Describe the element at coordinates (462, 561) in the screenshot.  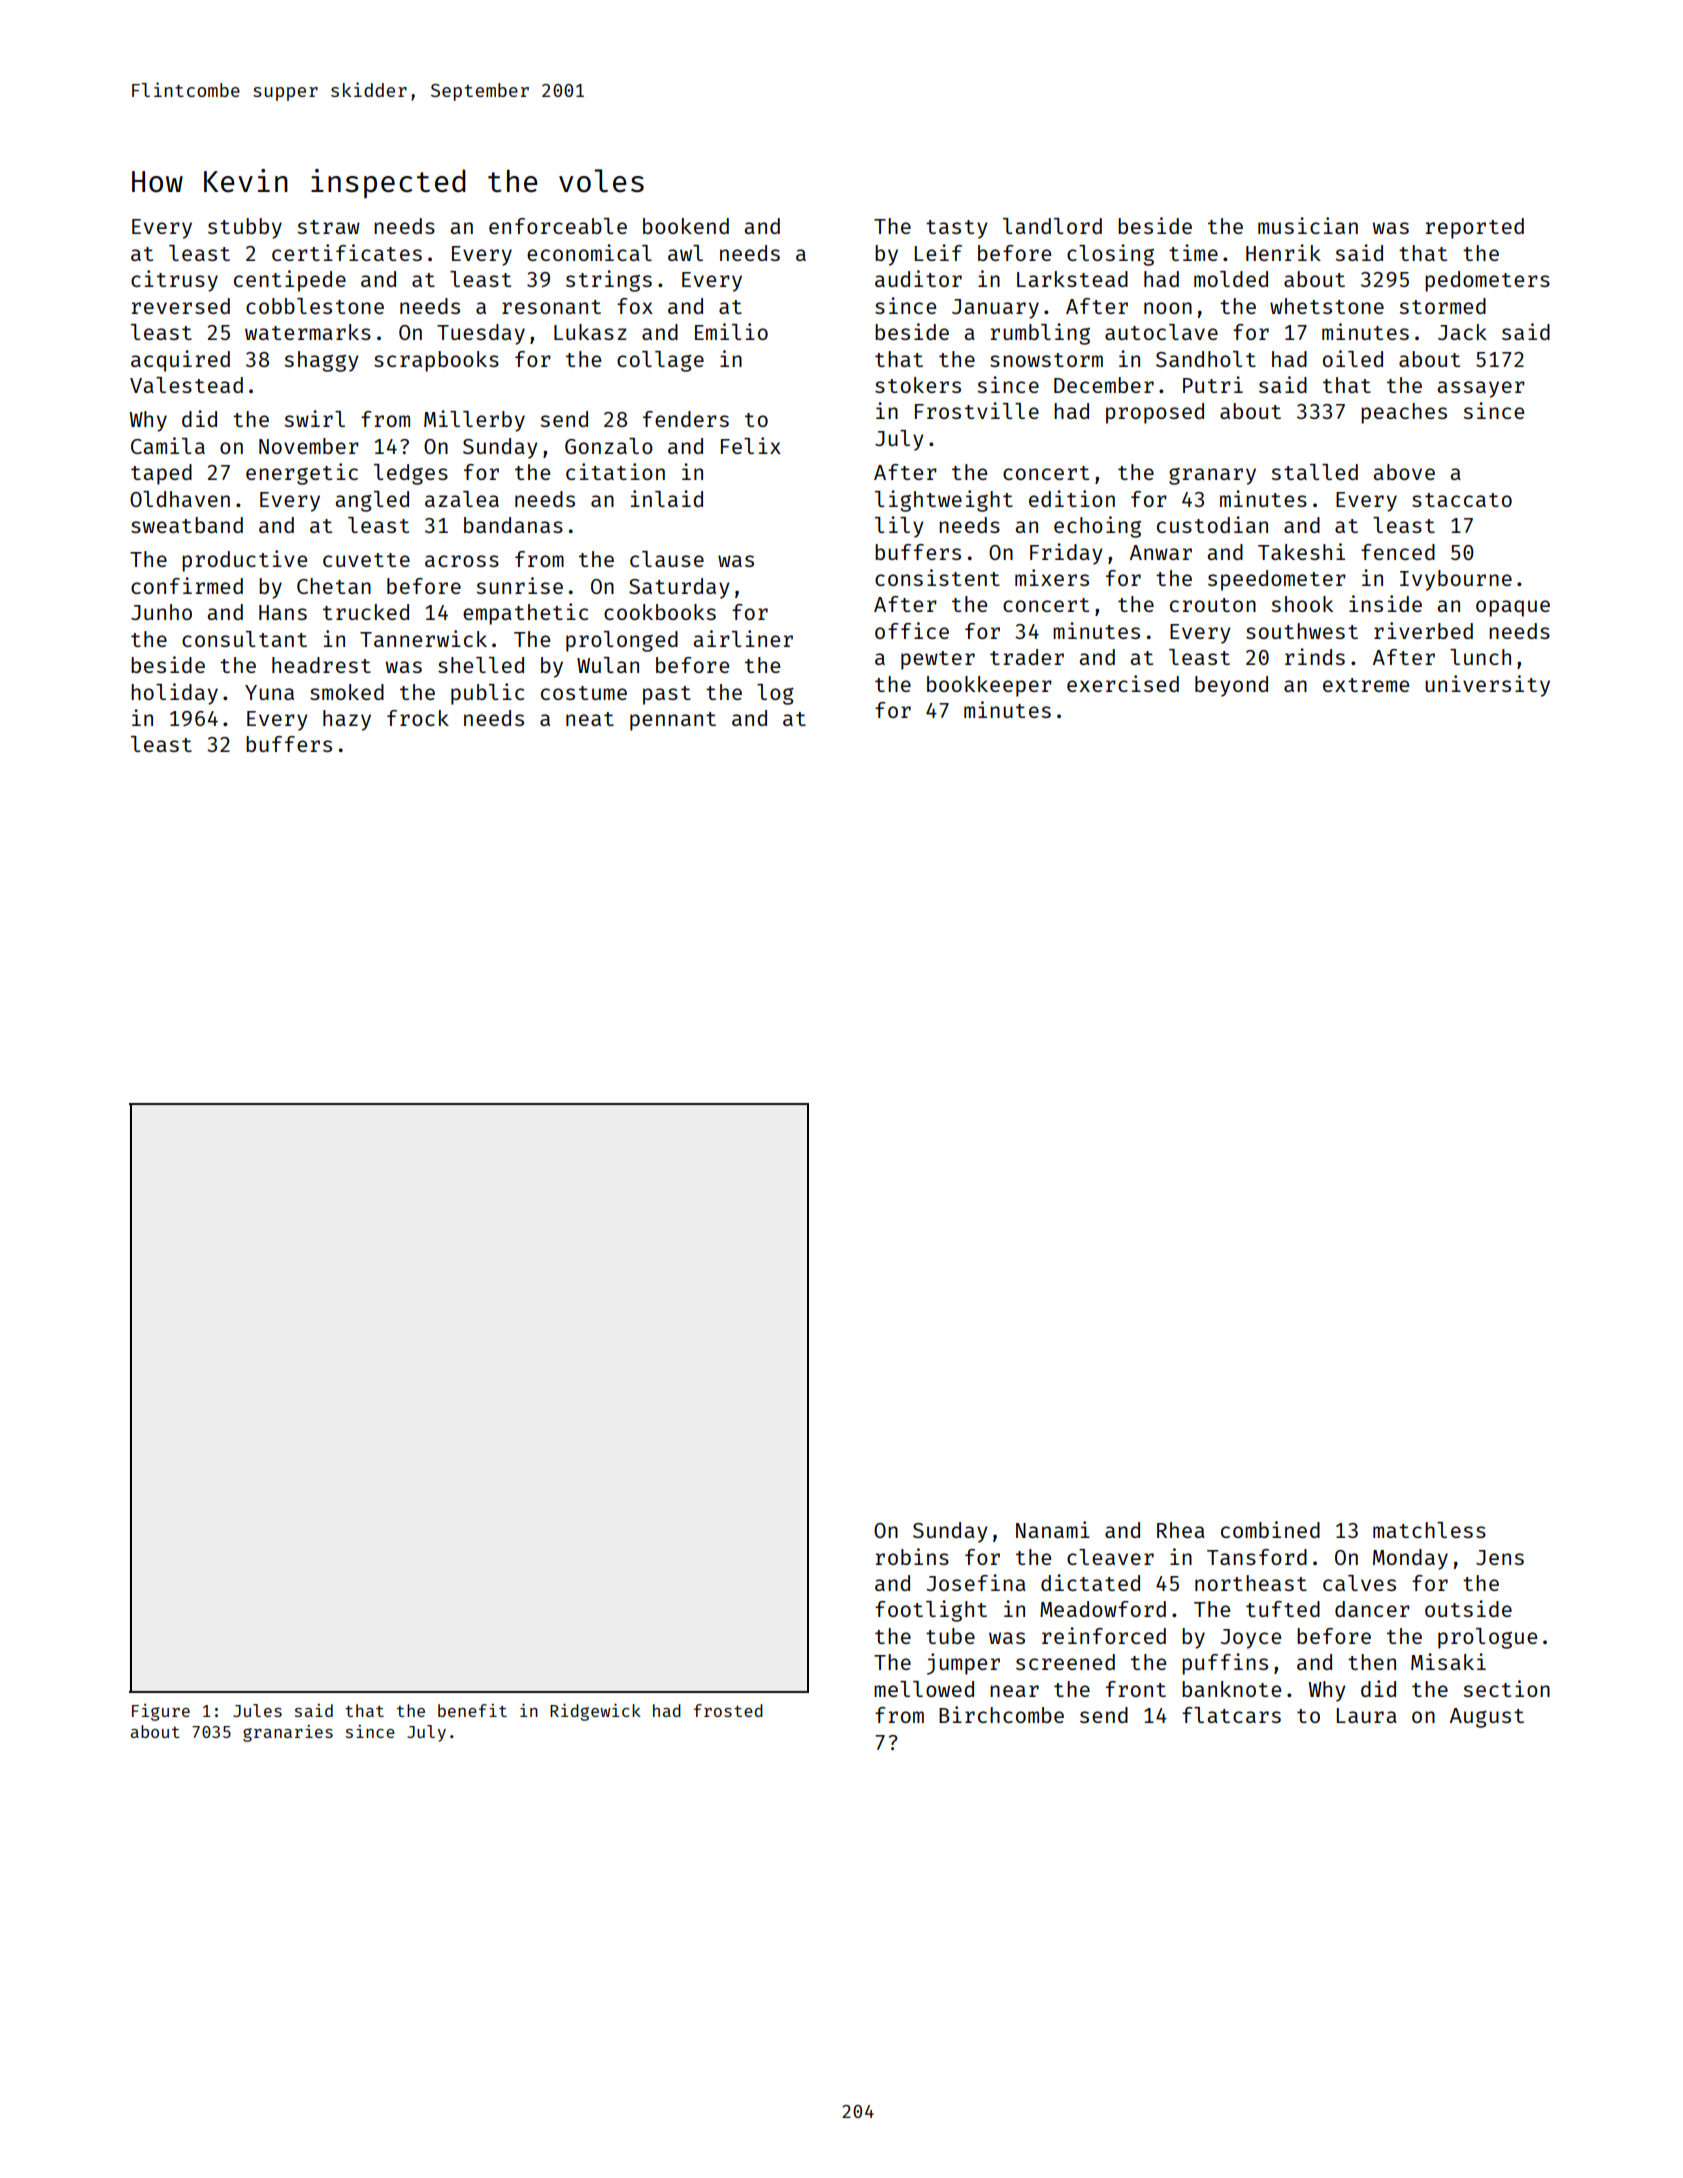
I see `across` at that location.
